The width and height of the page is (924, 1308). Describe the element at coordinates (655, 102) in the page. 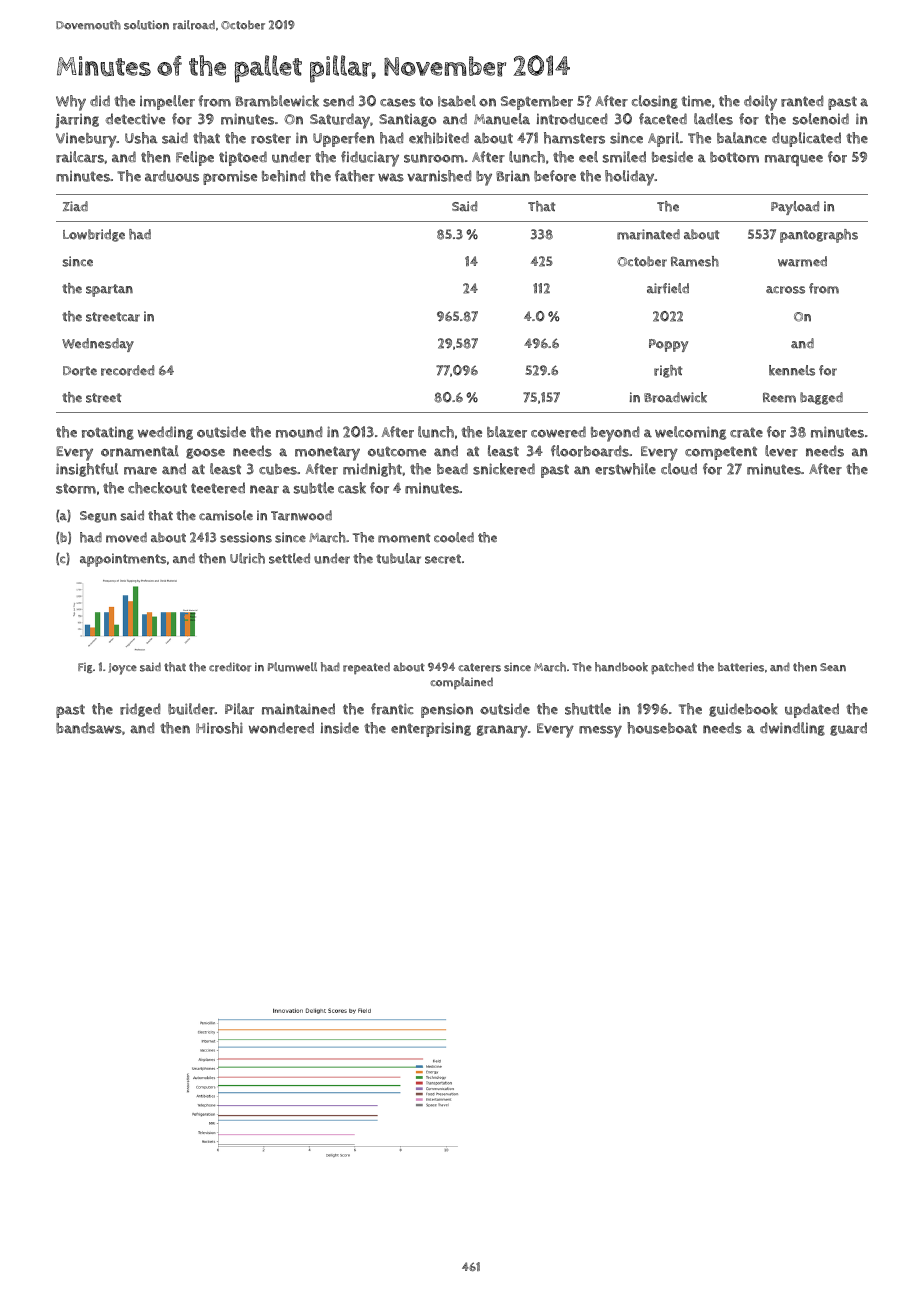

I see `closing` at that location.
